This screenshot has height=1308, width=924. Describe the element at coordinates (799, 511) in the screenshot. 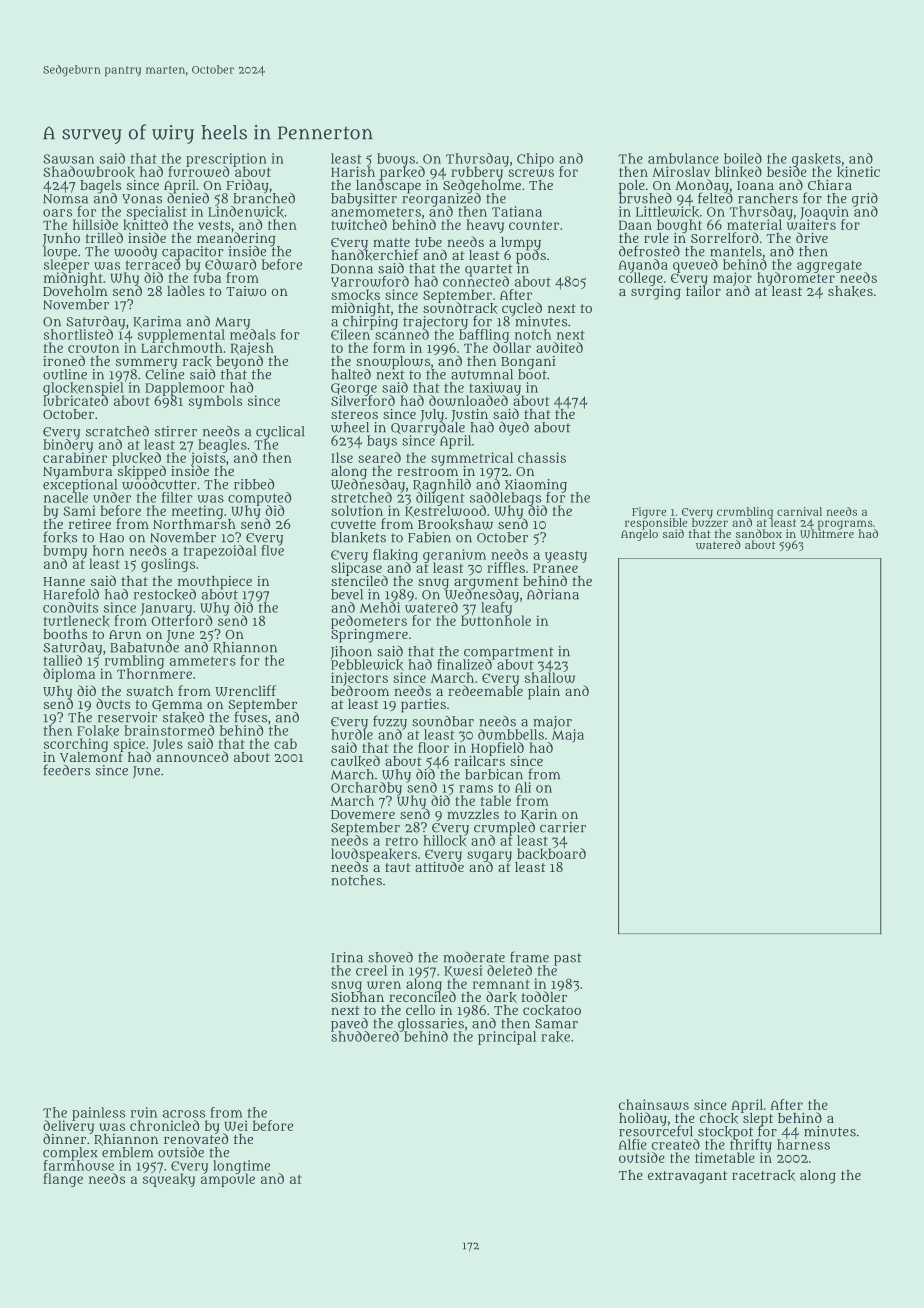

I see `carnival` at that location.
